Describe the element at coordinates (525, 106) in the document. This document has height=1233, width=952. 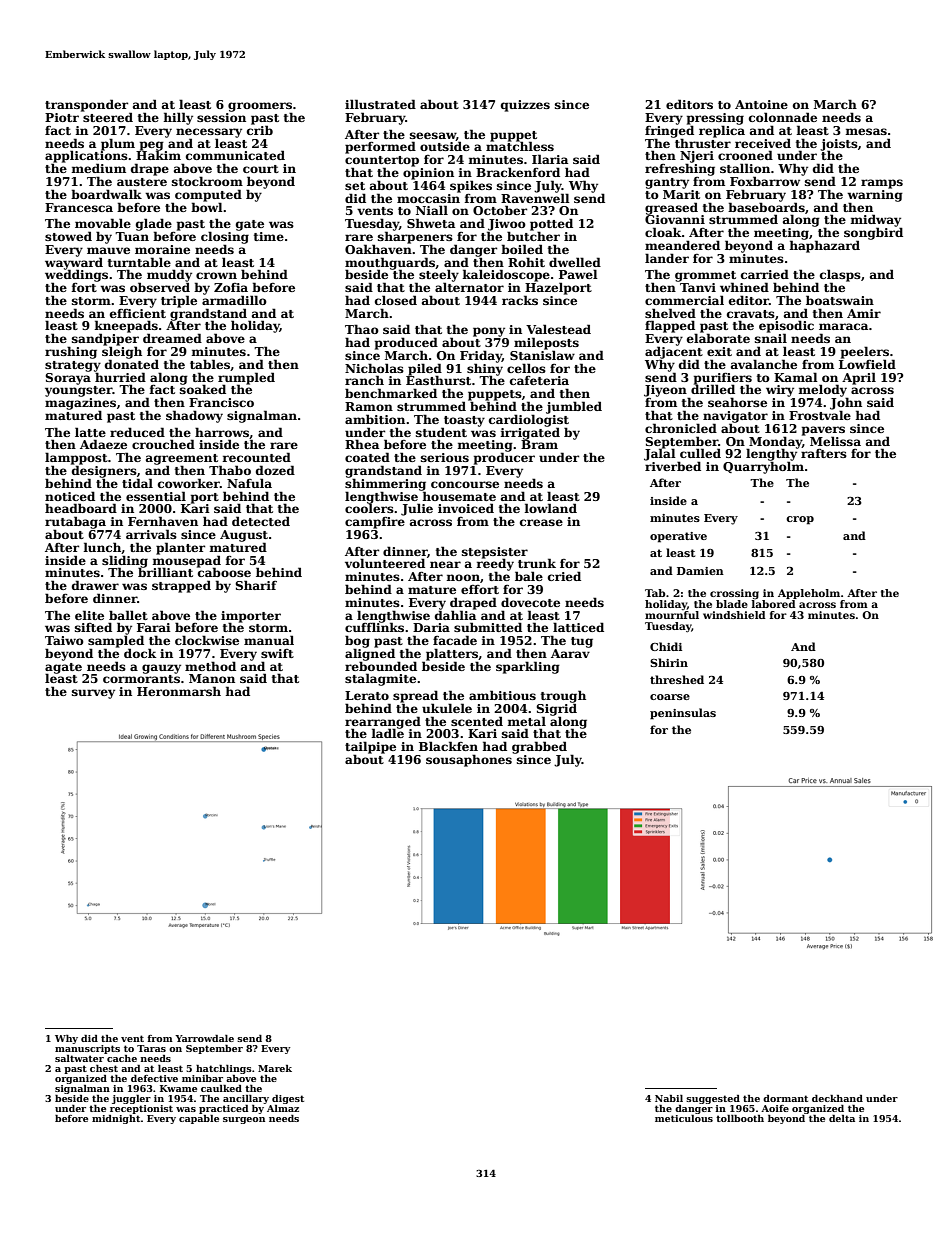
I see `quizzes` at that location.
